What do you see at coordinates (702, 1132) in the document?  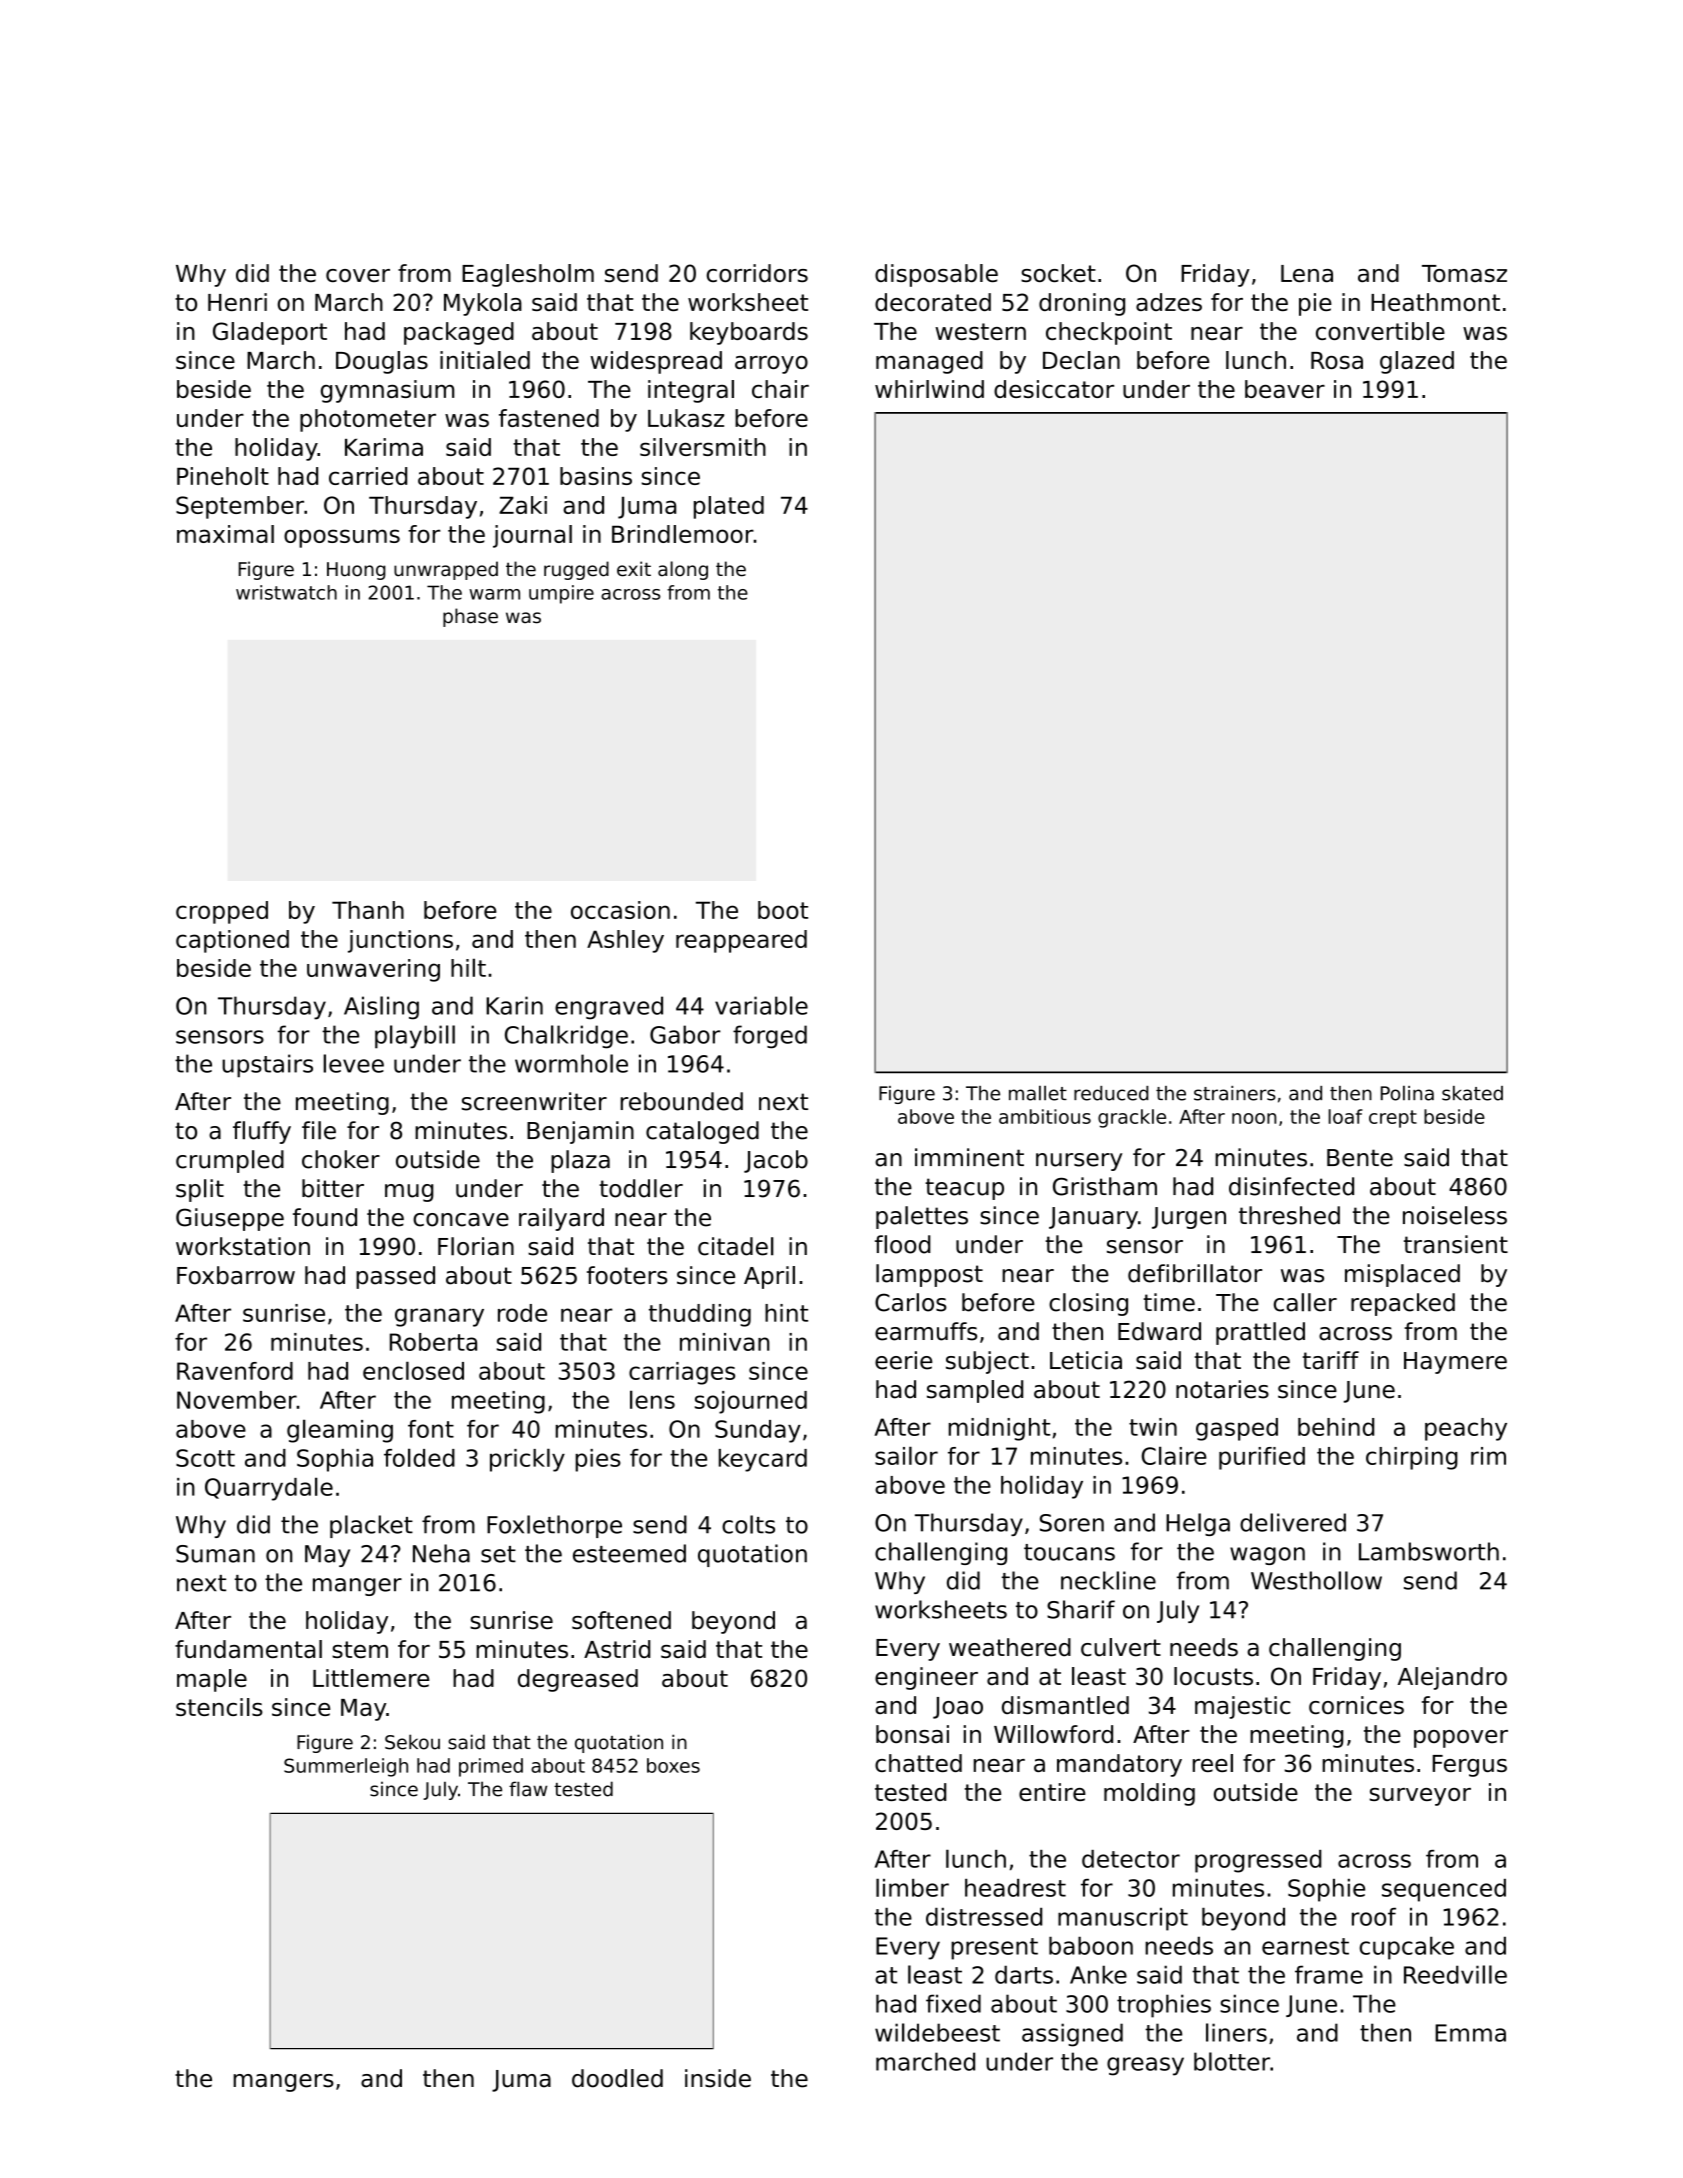 I see `cataloged` at bounding box center [702, 1132].
